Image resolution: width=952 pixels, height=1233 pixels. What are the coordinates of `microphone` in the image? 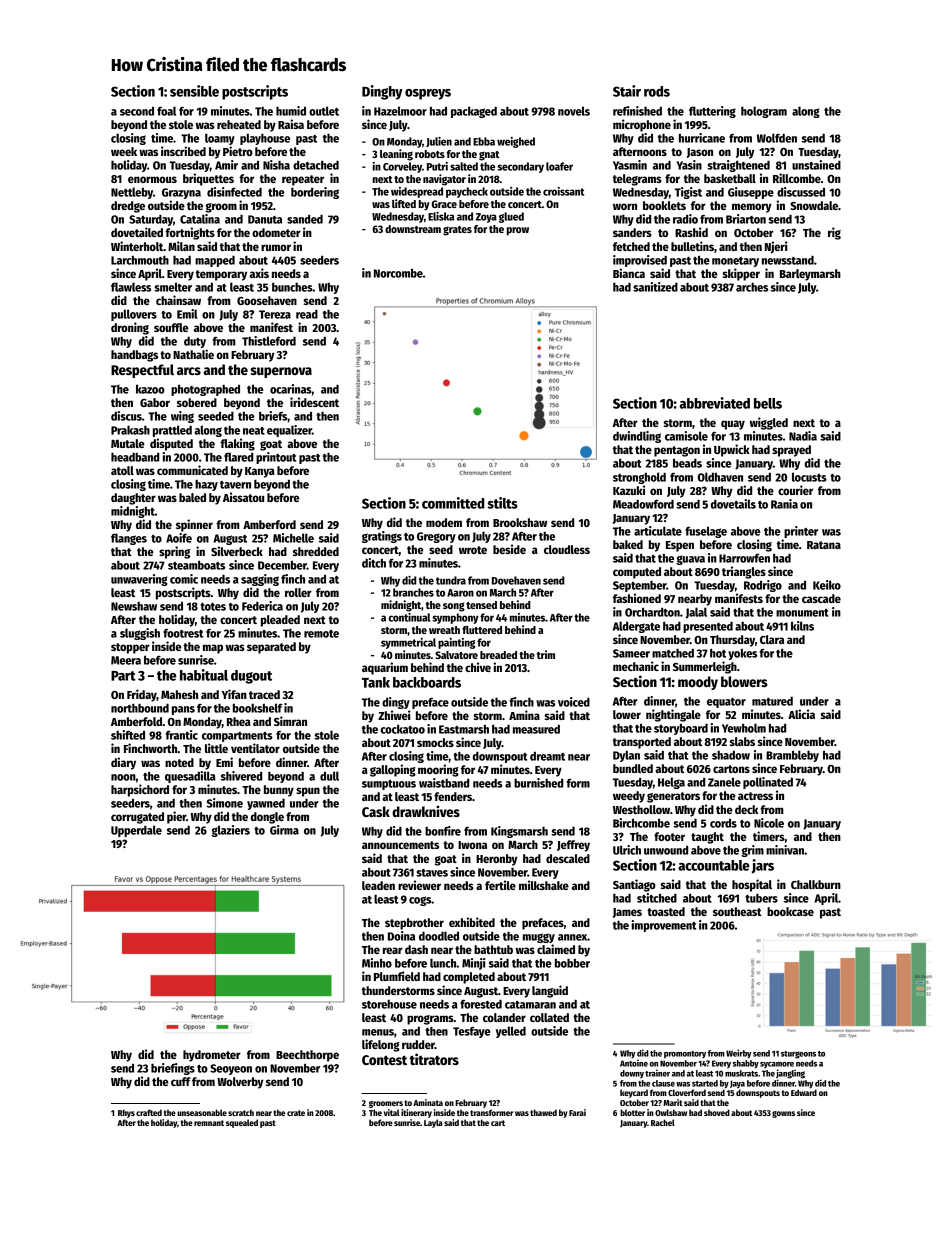 It's located at (642, 125).
